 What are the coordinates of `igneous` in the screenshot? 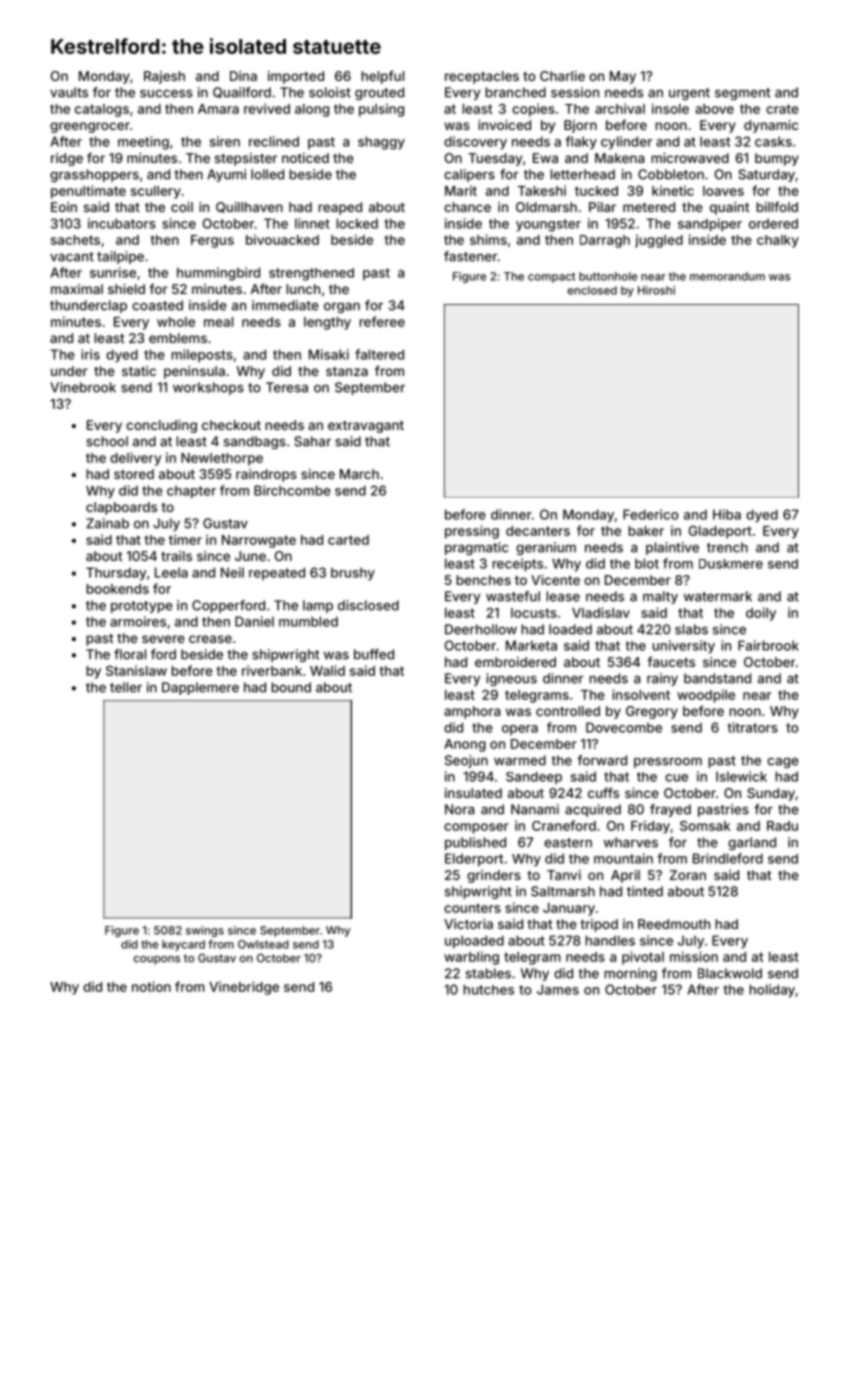 It's located at (511, 679).
